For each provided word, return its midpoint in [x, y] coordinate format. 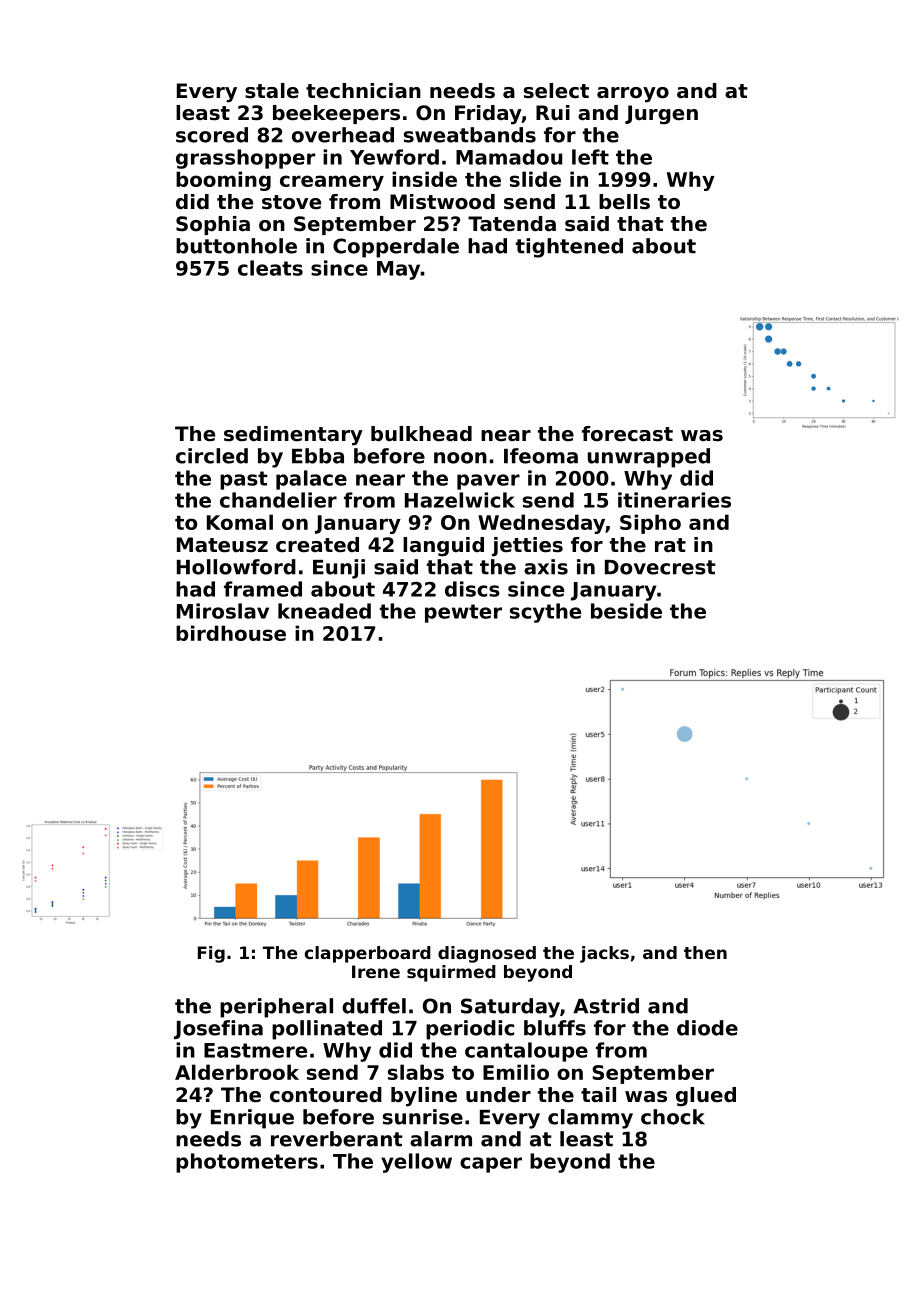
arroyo [633, 95]
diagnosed [487, 954]
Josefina [218, 1029]
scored [212, 135]
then [705, 952]
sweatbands [470, 135]
